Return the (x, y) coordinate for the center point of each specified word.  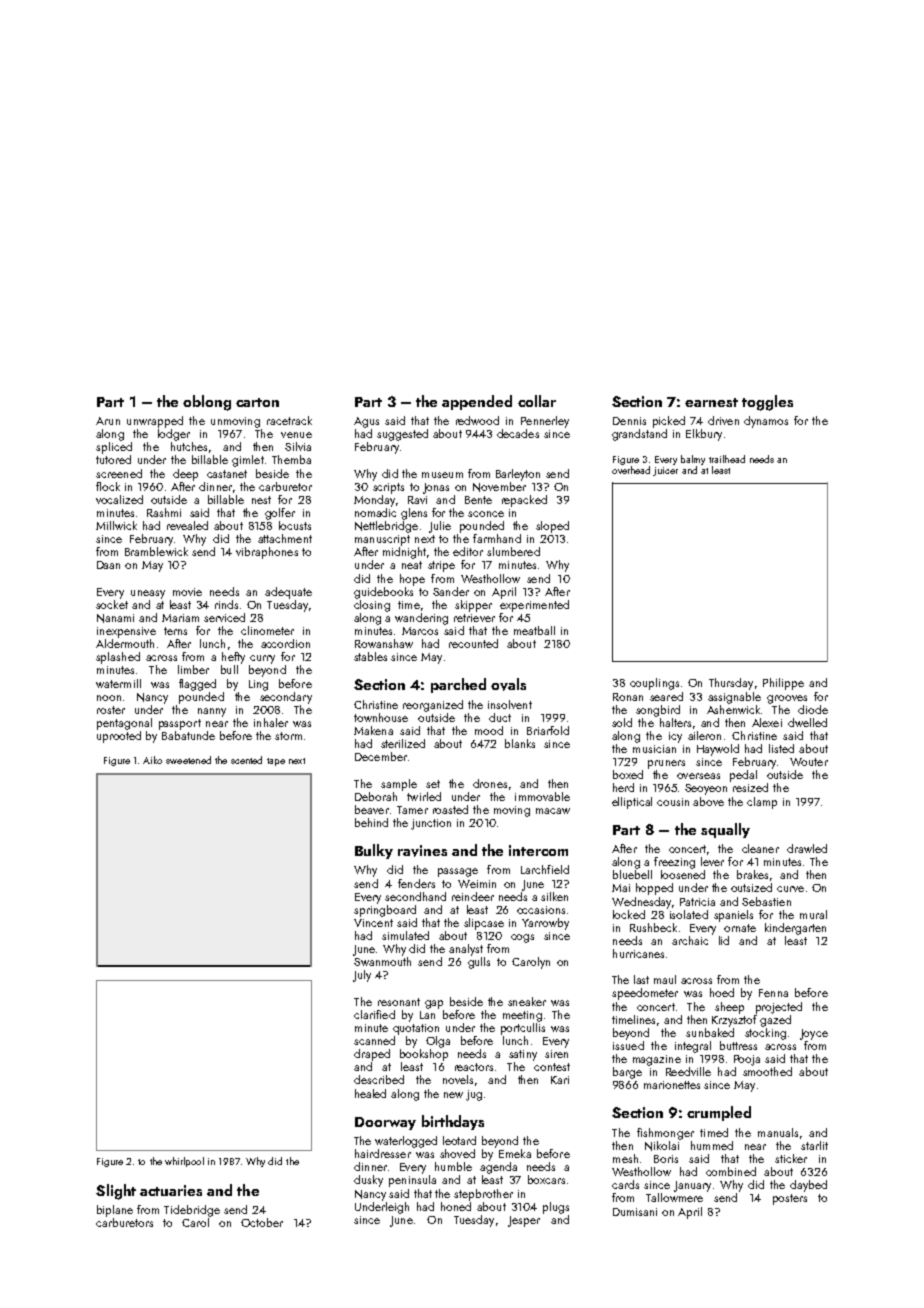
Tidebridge (192, 1211)
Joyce (814, 1034)
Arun (108, 421)
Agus (366, 422)
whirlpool (184, 1162)
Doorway (385, 1123)
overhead (631, 470)
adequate (288, 593)
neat (412, 565)
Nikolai (662, 1146)
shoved (457, 1153)
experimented (534, 606)
